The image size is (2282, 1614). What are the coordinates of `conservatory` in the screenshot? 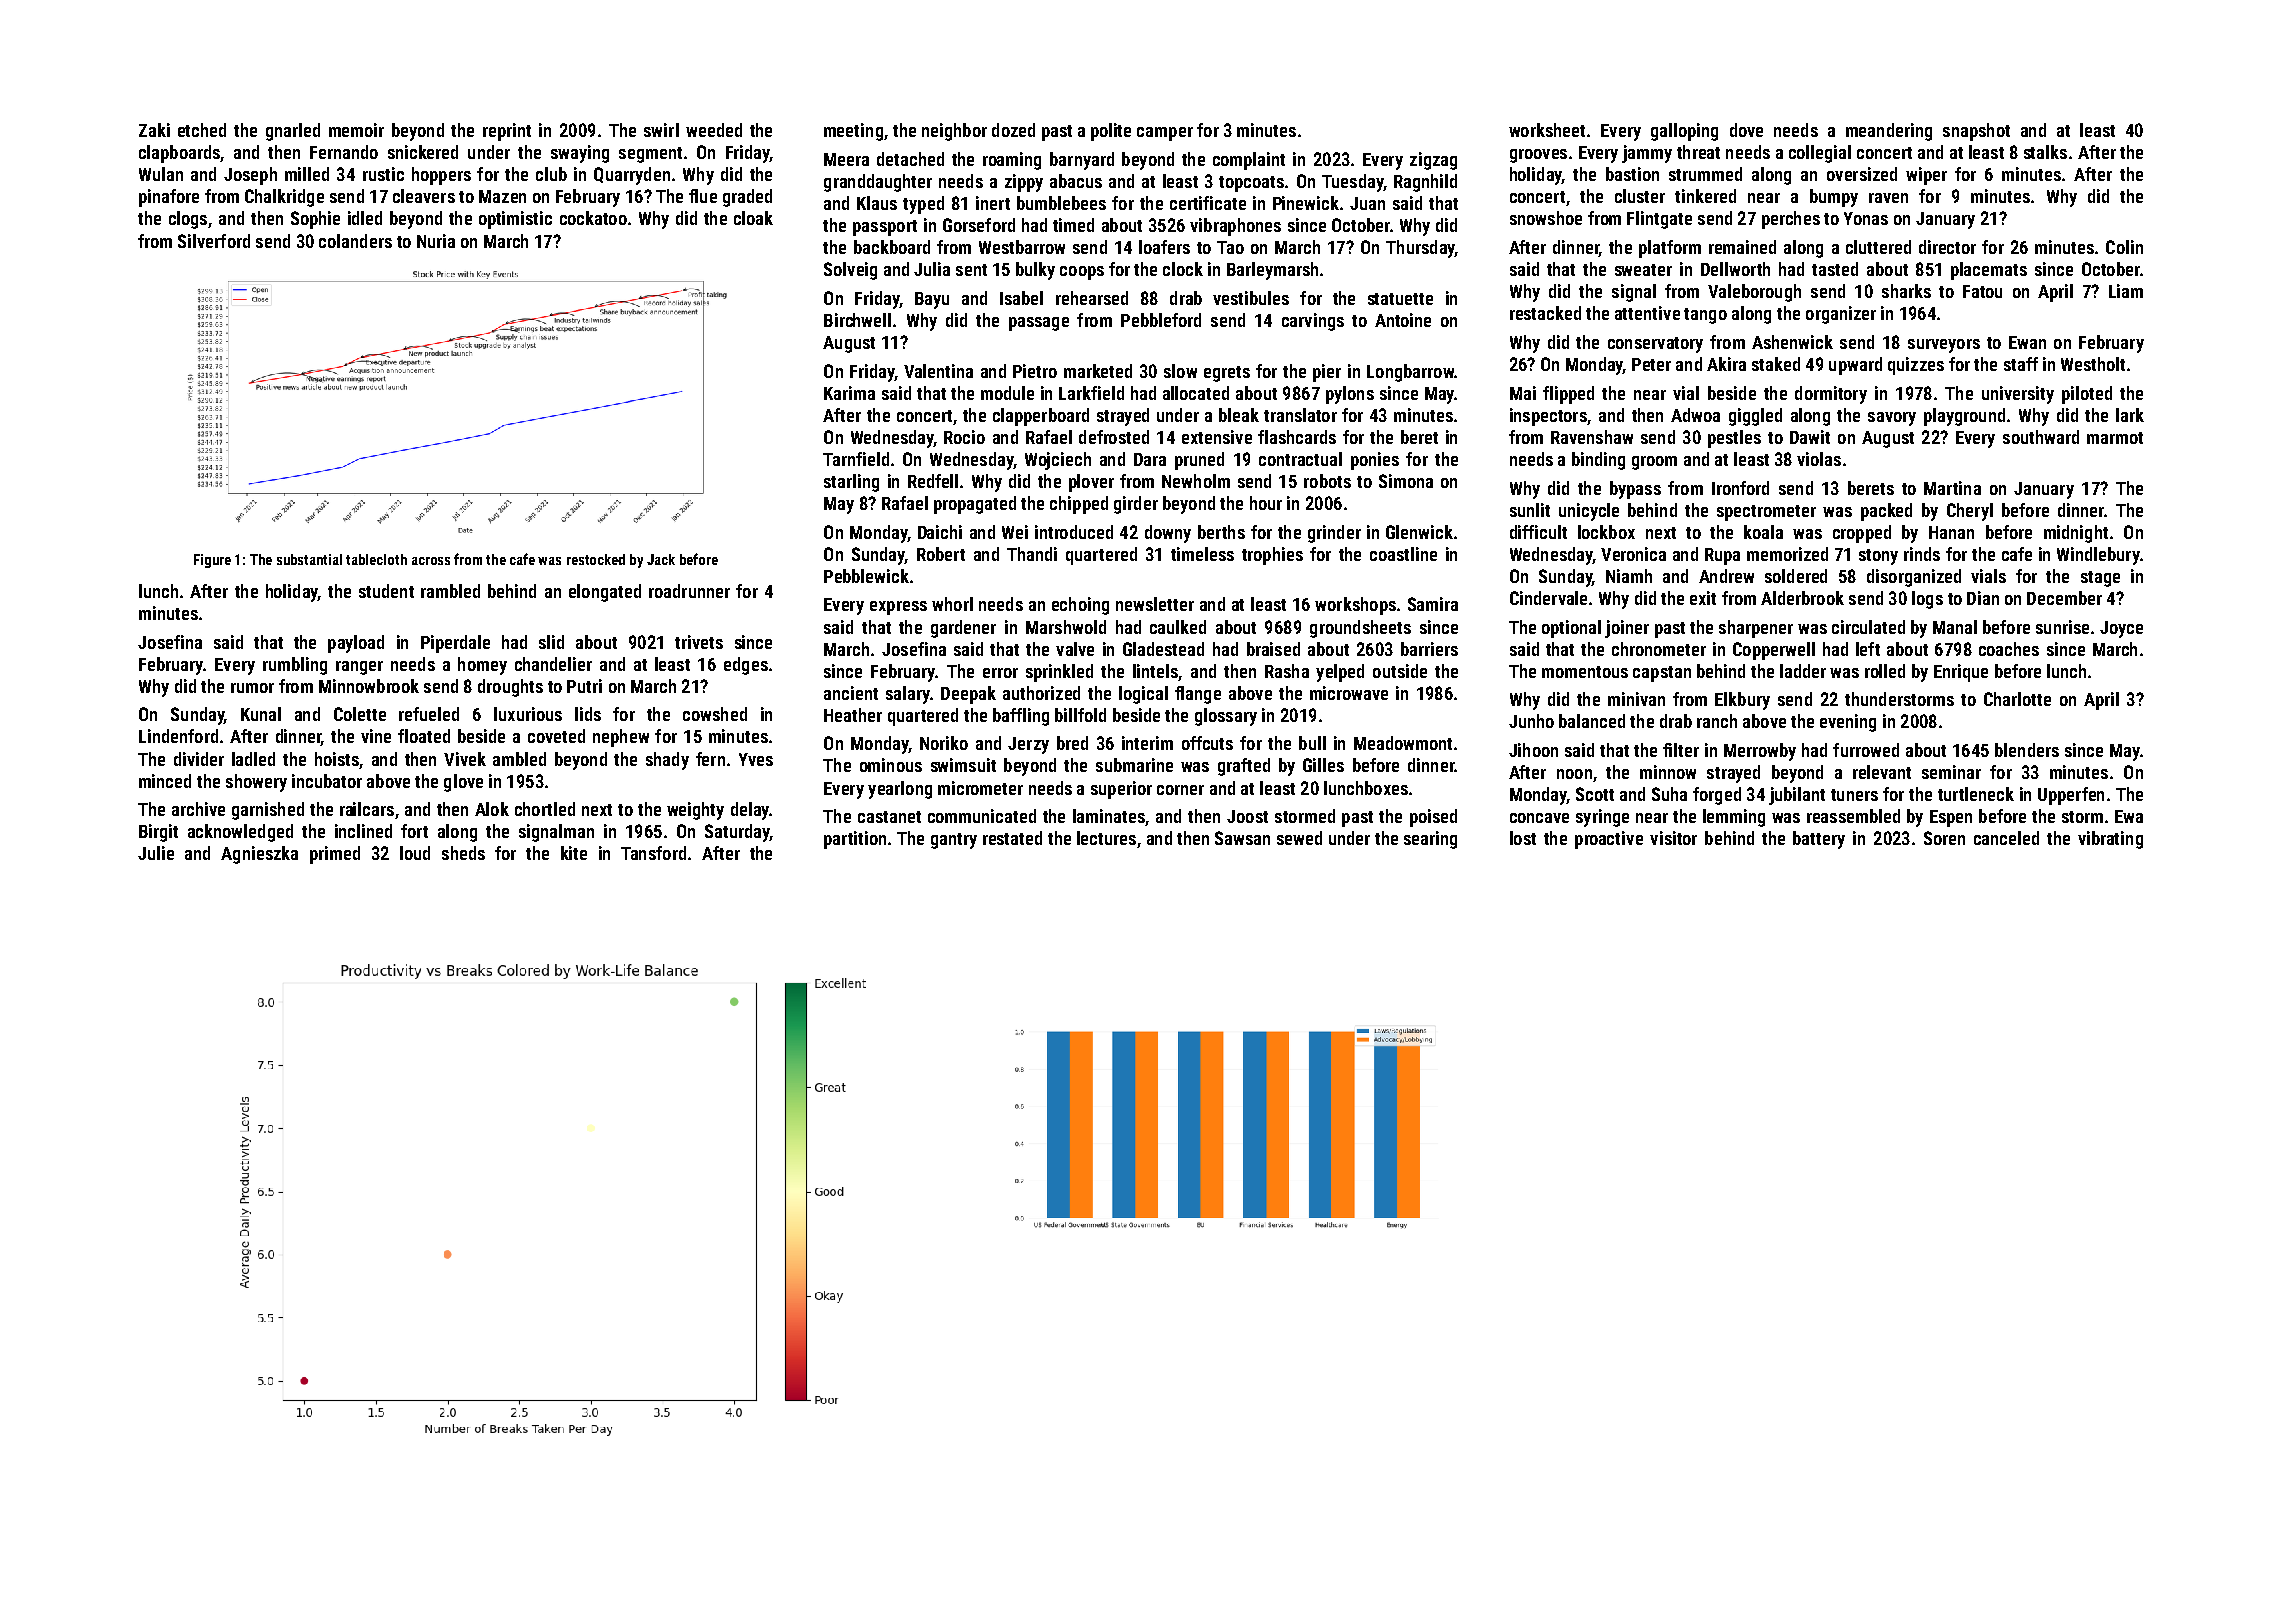 It's located at (1655, 345).
